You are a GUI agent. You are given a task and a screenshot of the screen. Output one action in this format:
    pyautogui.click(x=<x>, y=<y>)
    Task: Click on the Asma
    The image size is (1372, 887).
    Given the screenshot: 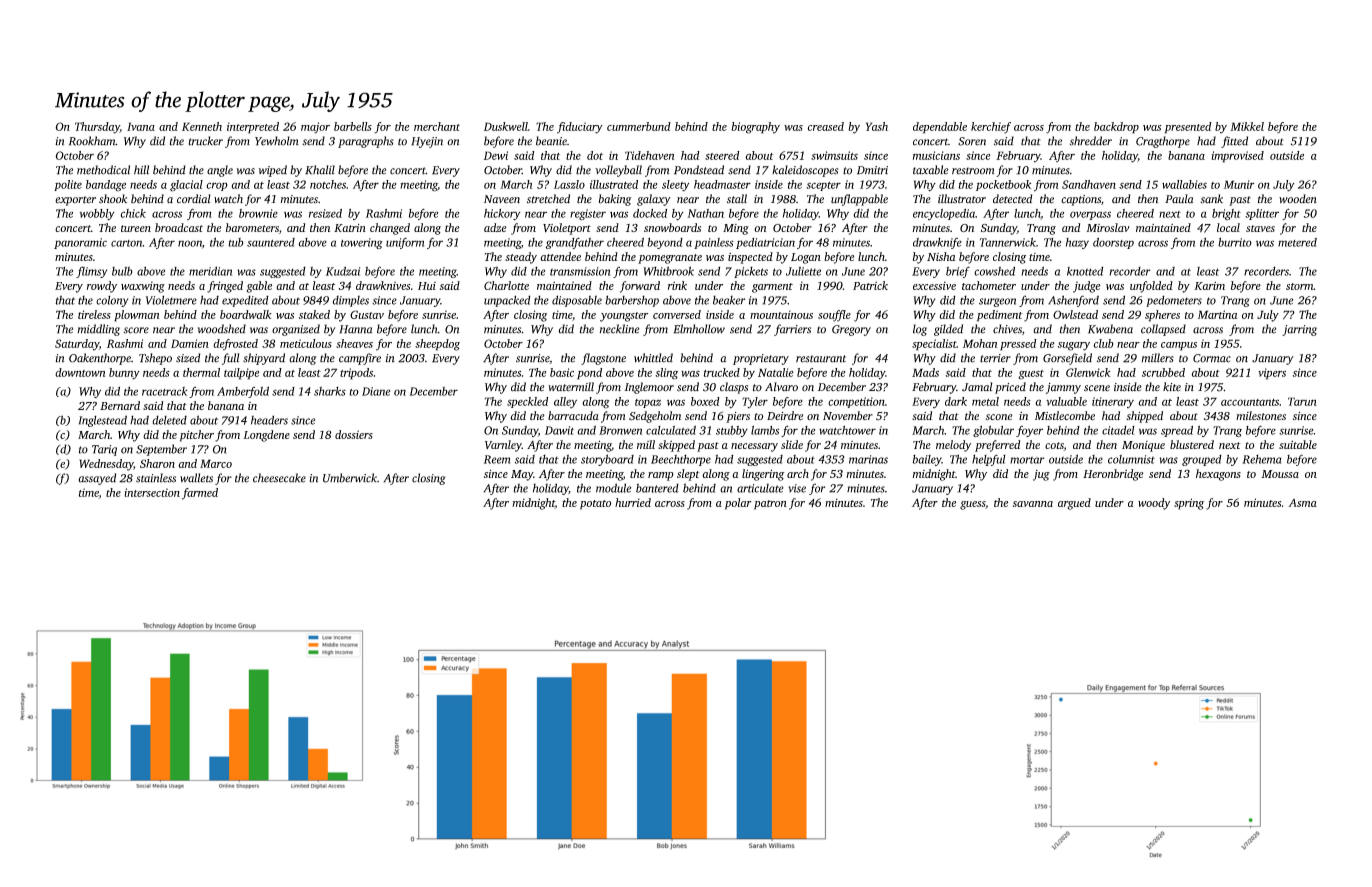 What is the action you would take?
    pyautogui.click(x=1302, y=503)
